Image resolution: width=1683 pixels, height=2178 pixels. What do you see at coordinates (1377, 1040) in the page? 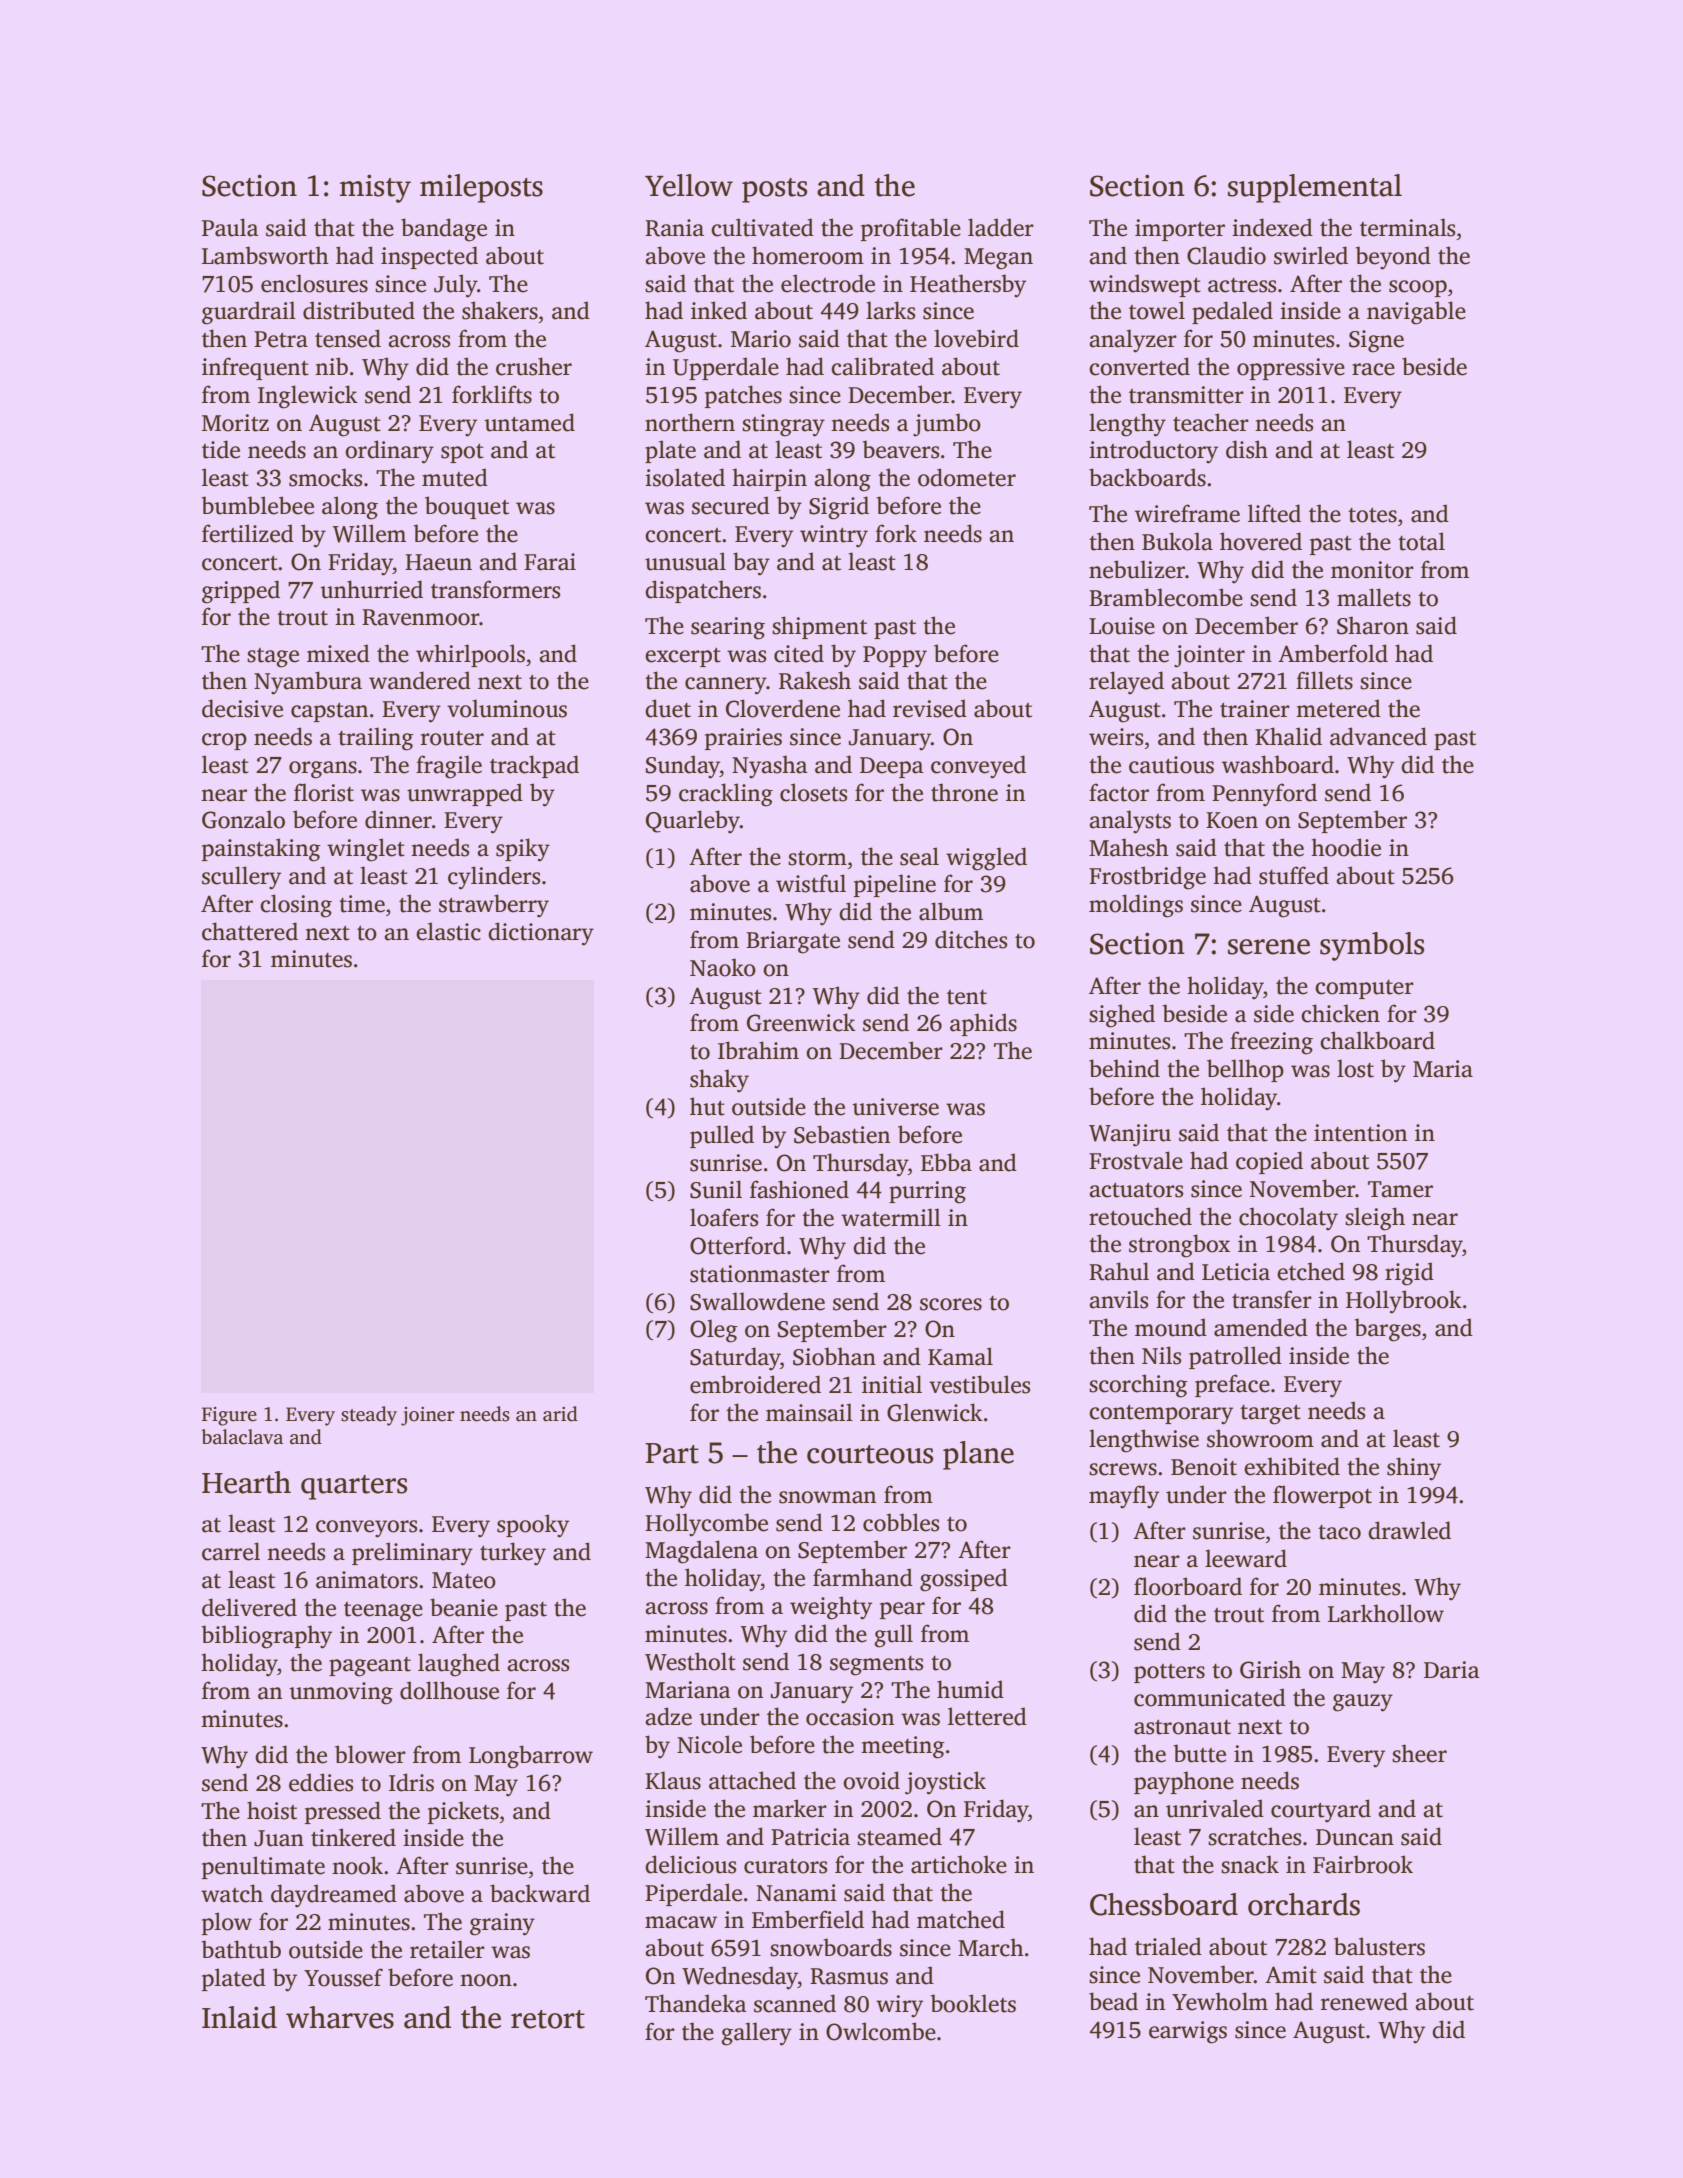
I see `chalkboard` at bounding box center [1377, 1040].
